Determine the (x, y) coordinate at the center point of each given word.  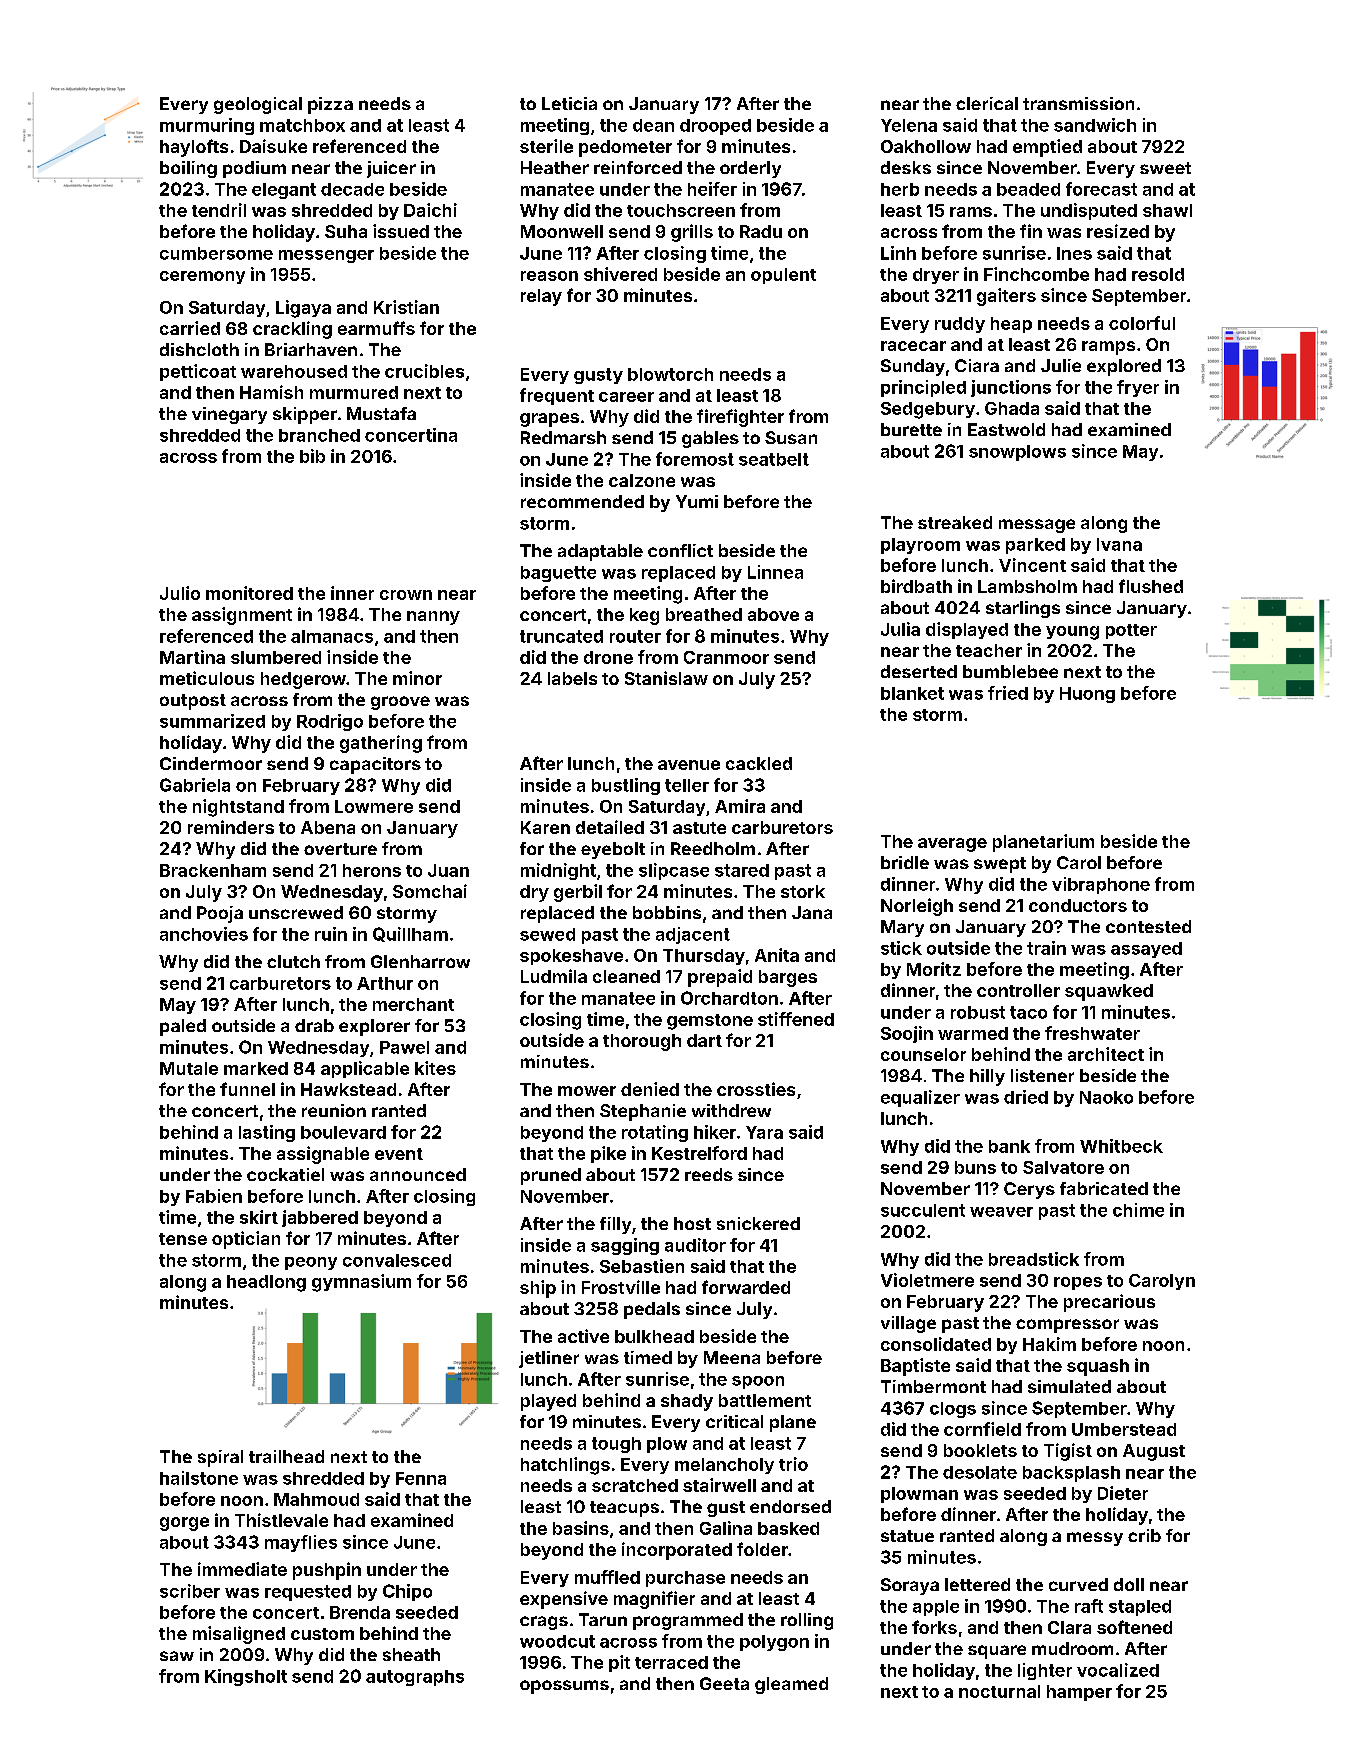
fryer (1138, 388)
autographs (415, 1678)
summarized (212, 721)
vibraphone (1101, 885)
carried (190, 328)
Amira (740, 806)
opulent (783, 276)
